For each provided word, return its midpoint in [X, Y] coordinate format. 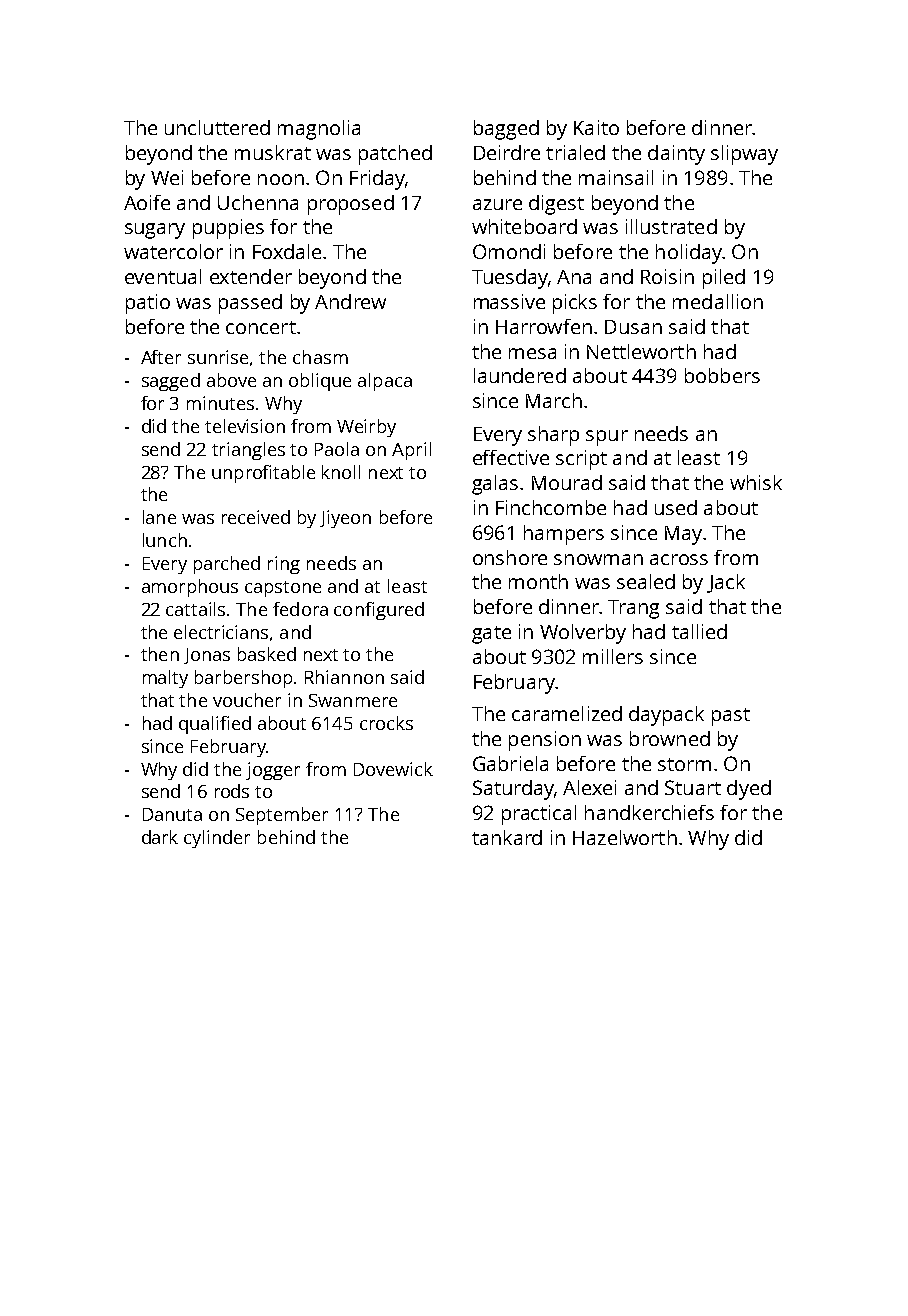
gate [491, 635]
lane [159, 517]
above [231, 380]
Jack [726, 583]
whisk [756, 482]
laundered [520, 375]
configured [379, 611]
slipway [744, 155]
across [679, 559]
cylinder [217, 839]
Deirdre [507, 152]
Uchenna [258, 202]
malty [165, 679]
